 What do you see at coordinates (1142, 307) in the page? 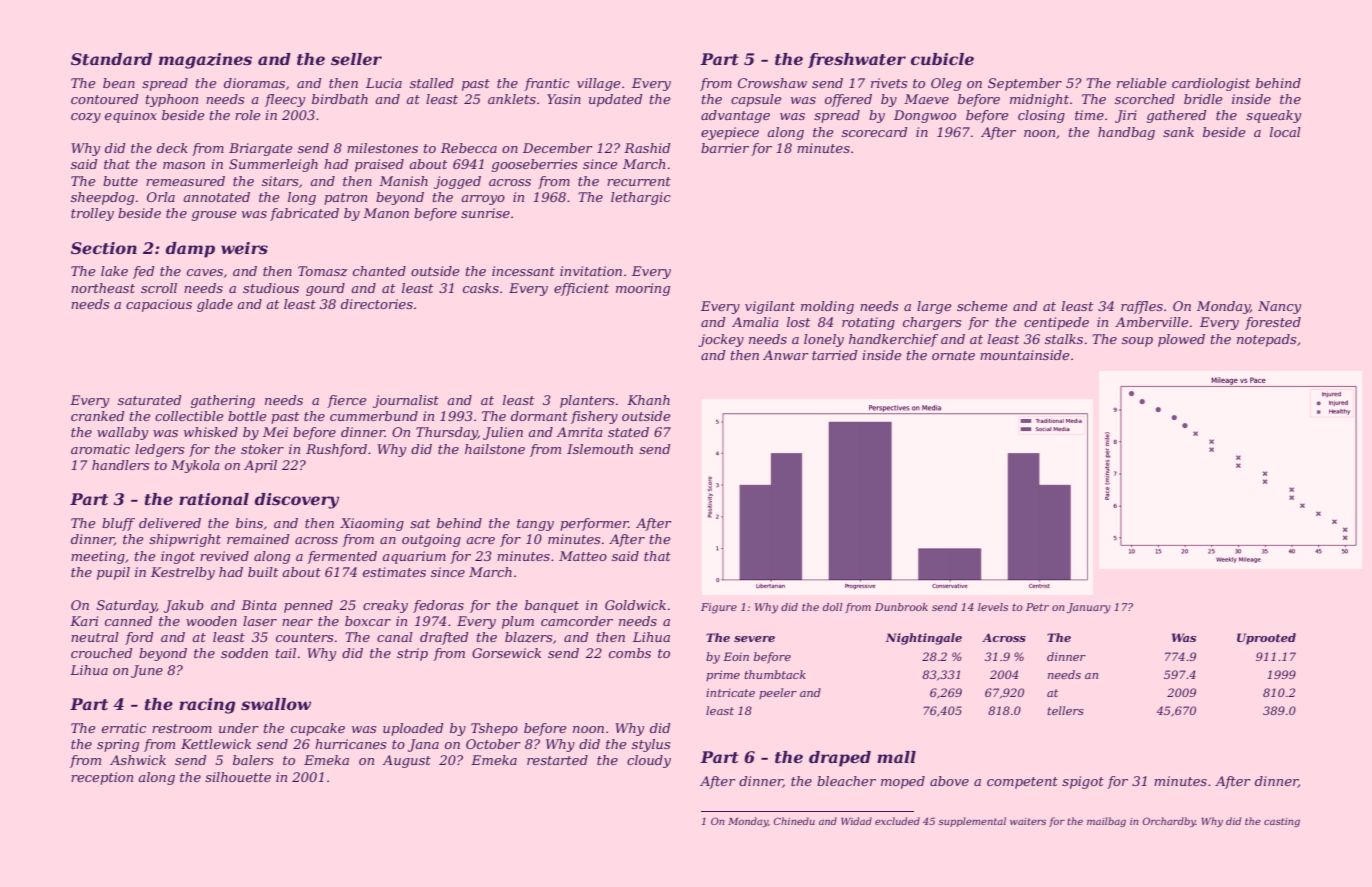
I see `raffles` at bounding box center [1142, 307].
